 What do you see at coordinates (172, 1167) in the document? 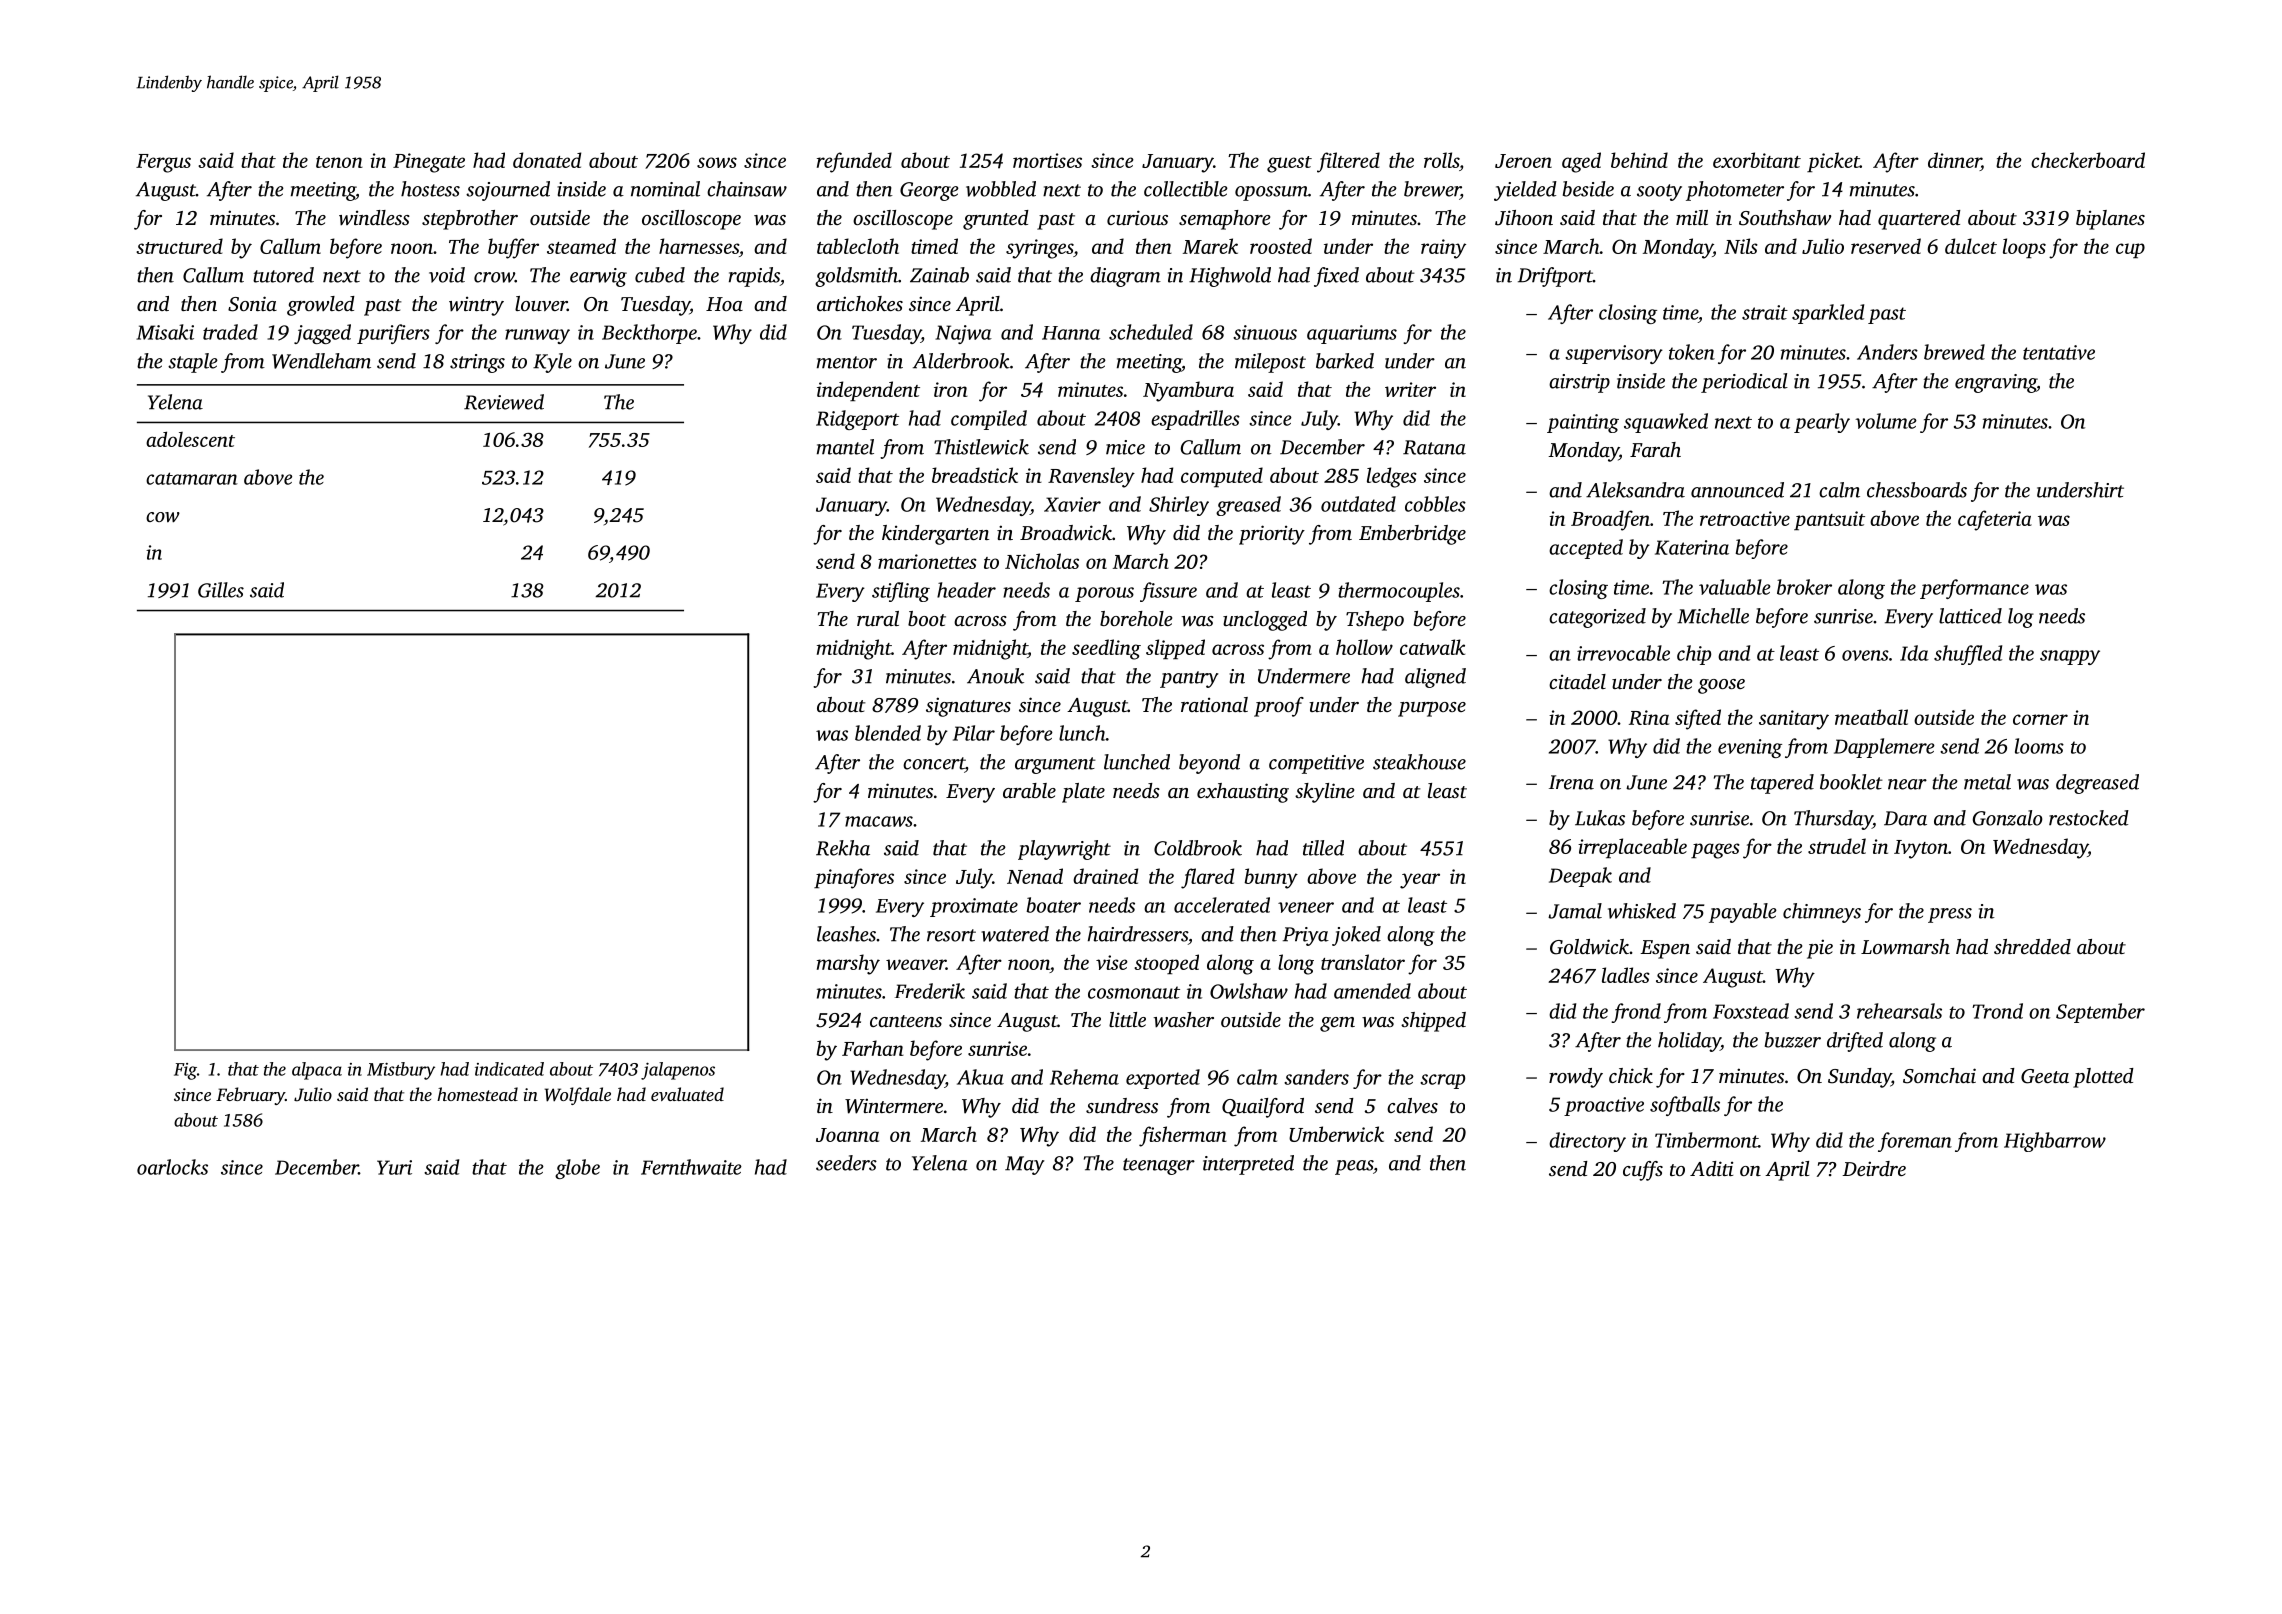
I see `oarlocks` at bounding box center [172, 1167].
